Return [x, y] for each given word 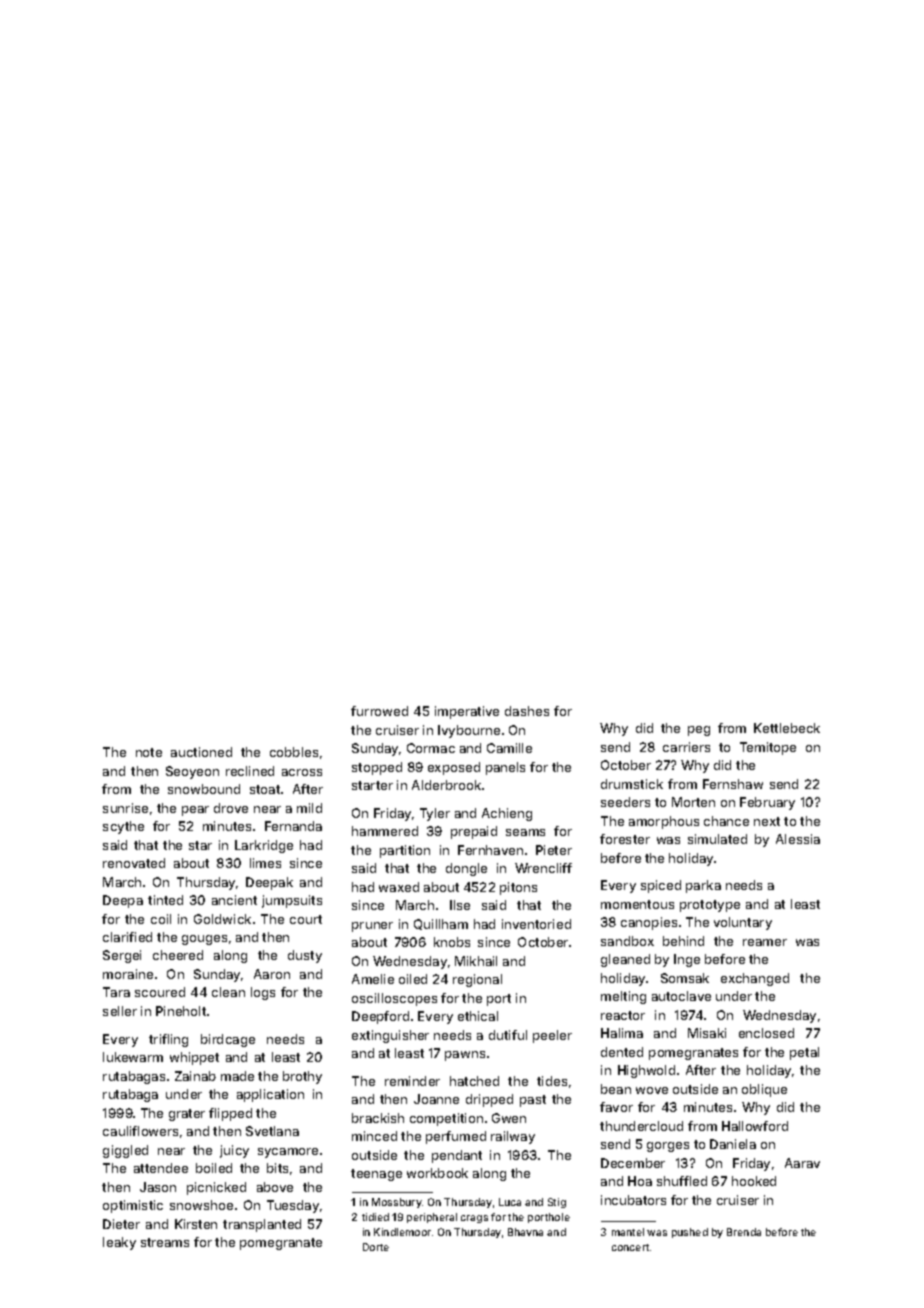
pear [195, 811]
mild [309, 808]
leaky [119, 1243]
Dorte [376, 1247]
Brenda [744, 1232]
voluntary [743, 923]
